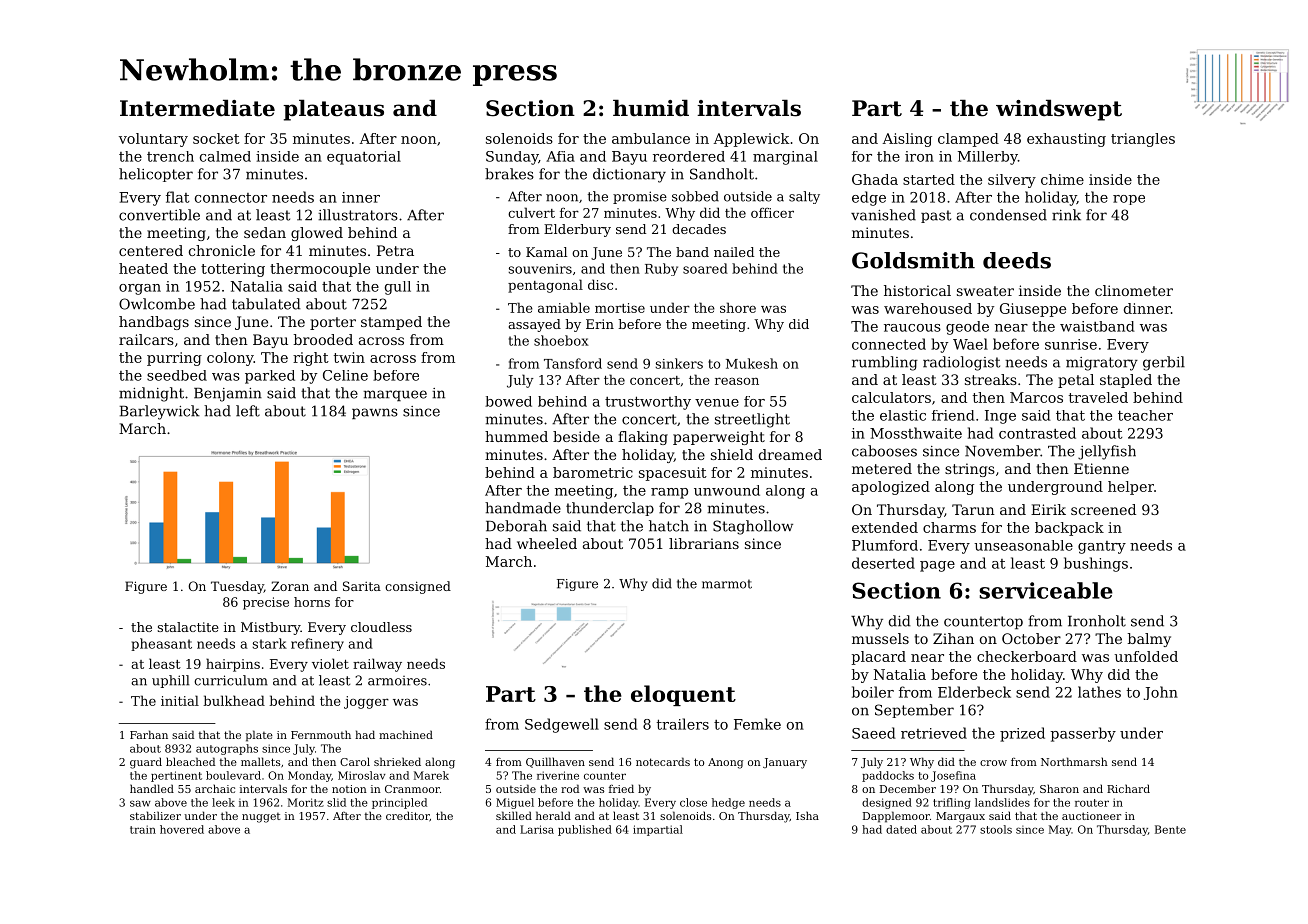 The image size is (1308, 924). What do you see at coordinates (1017, 260) in the image?
I see `deeds` at bounding box center [1017, 260].
